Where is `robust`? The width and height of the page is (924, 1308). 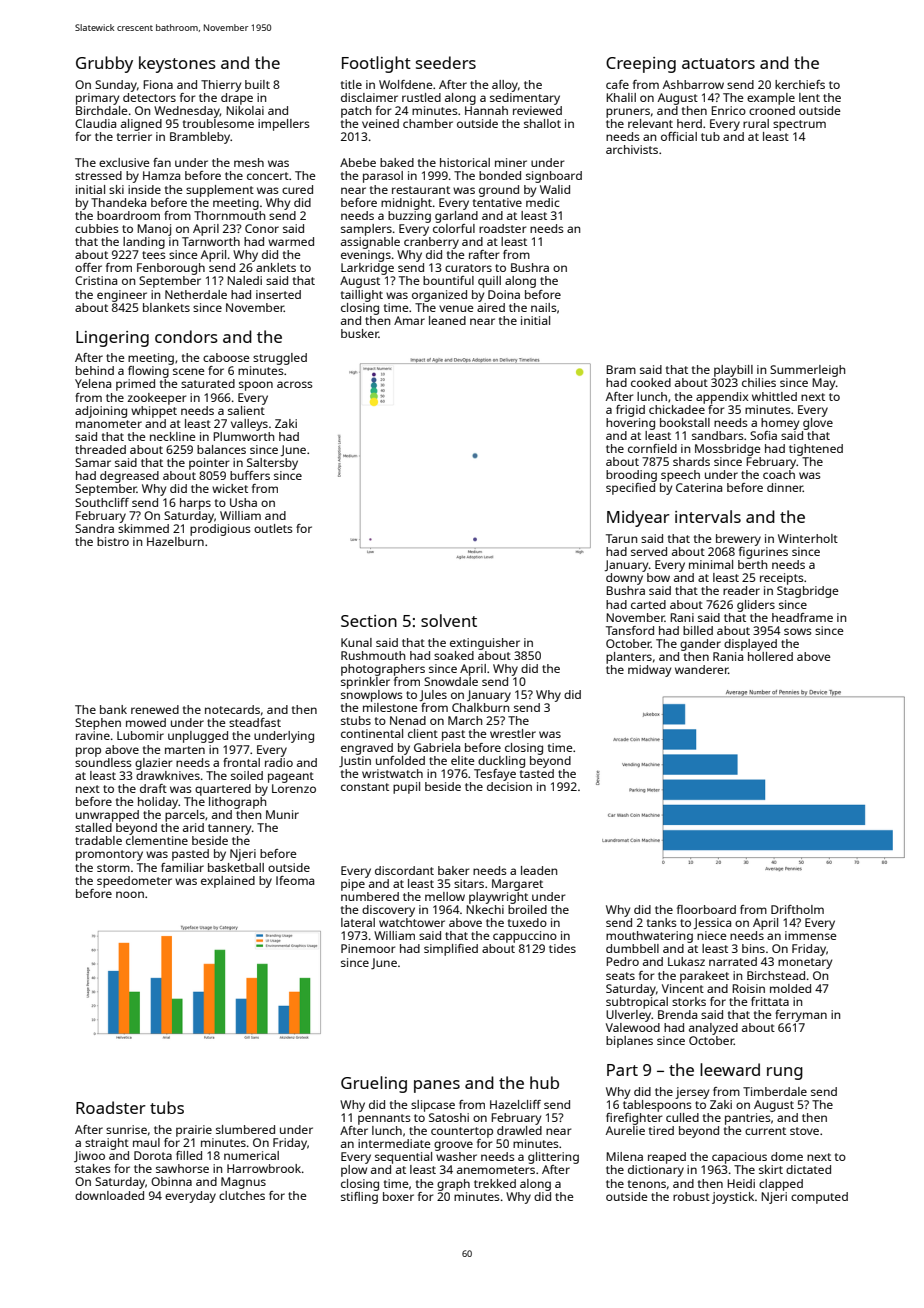
robust is located at coordinates (691, 1196).
